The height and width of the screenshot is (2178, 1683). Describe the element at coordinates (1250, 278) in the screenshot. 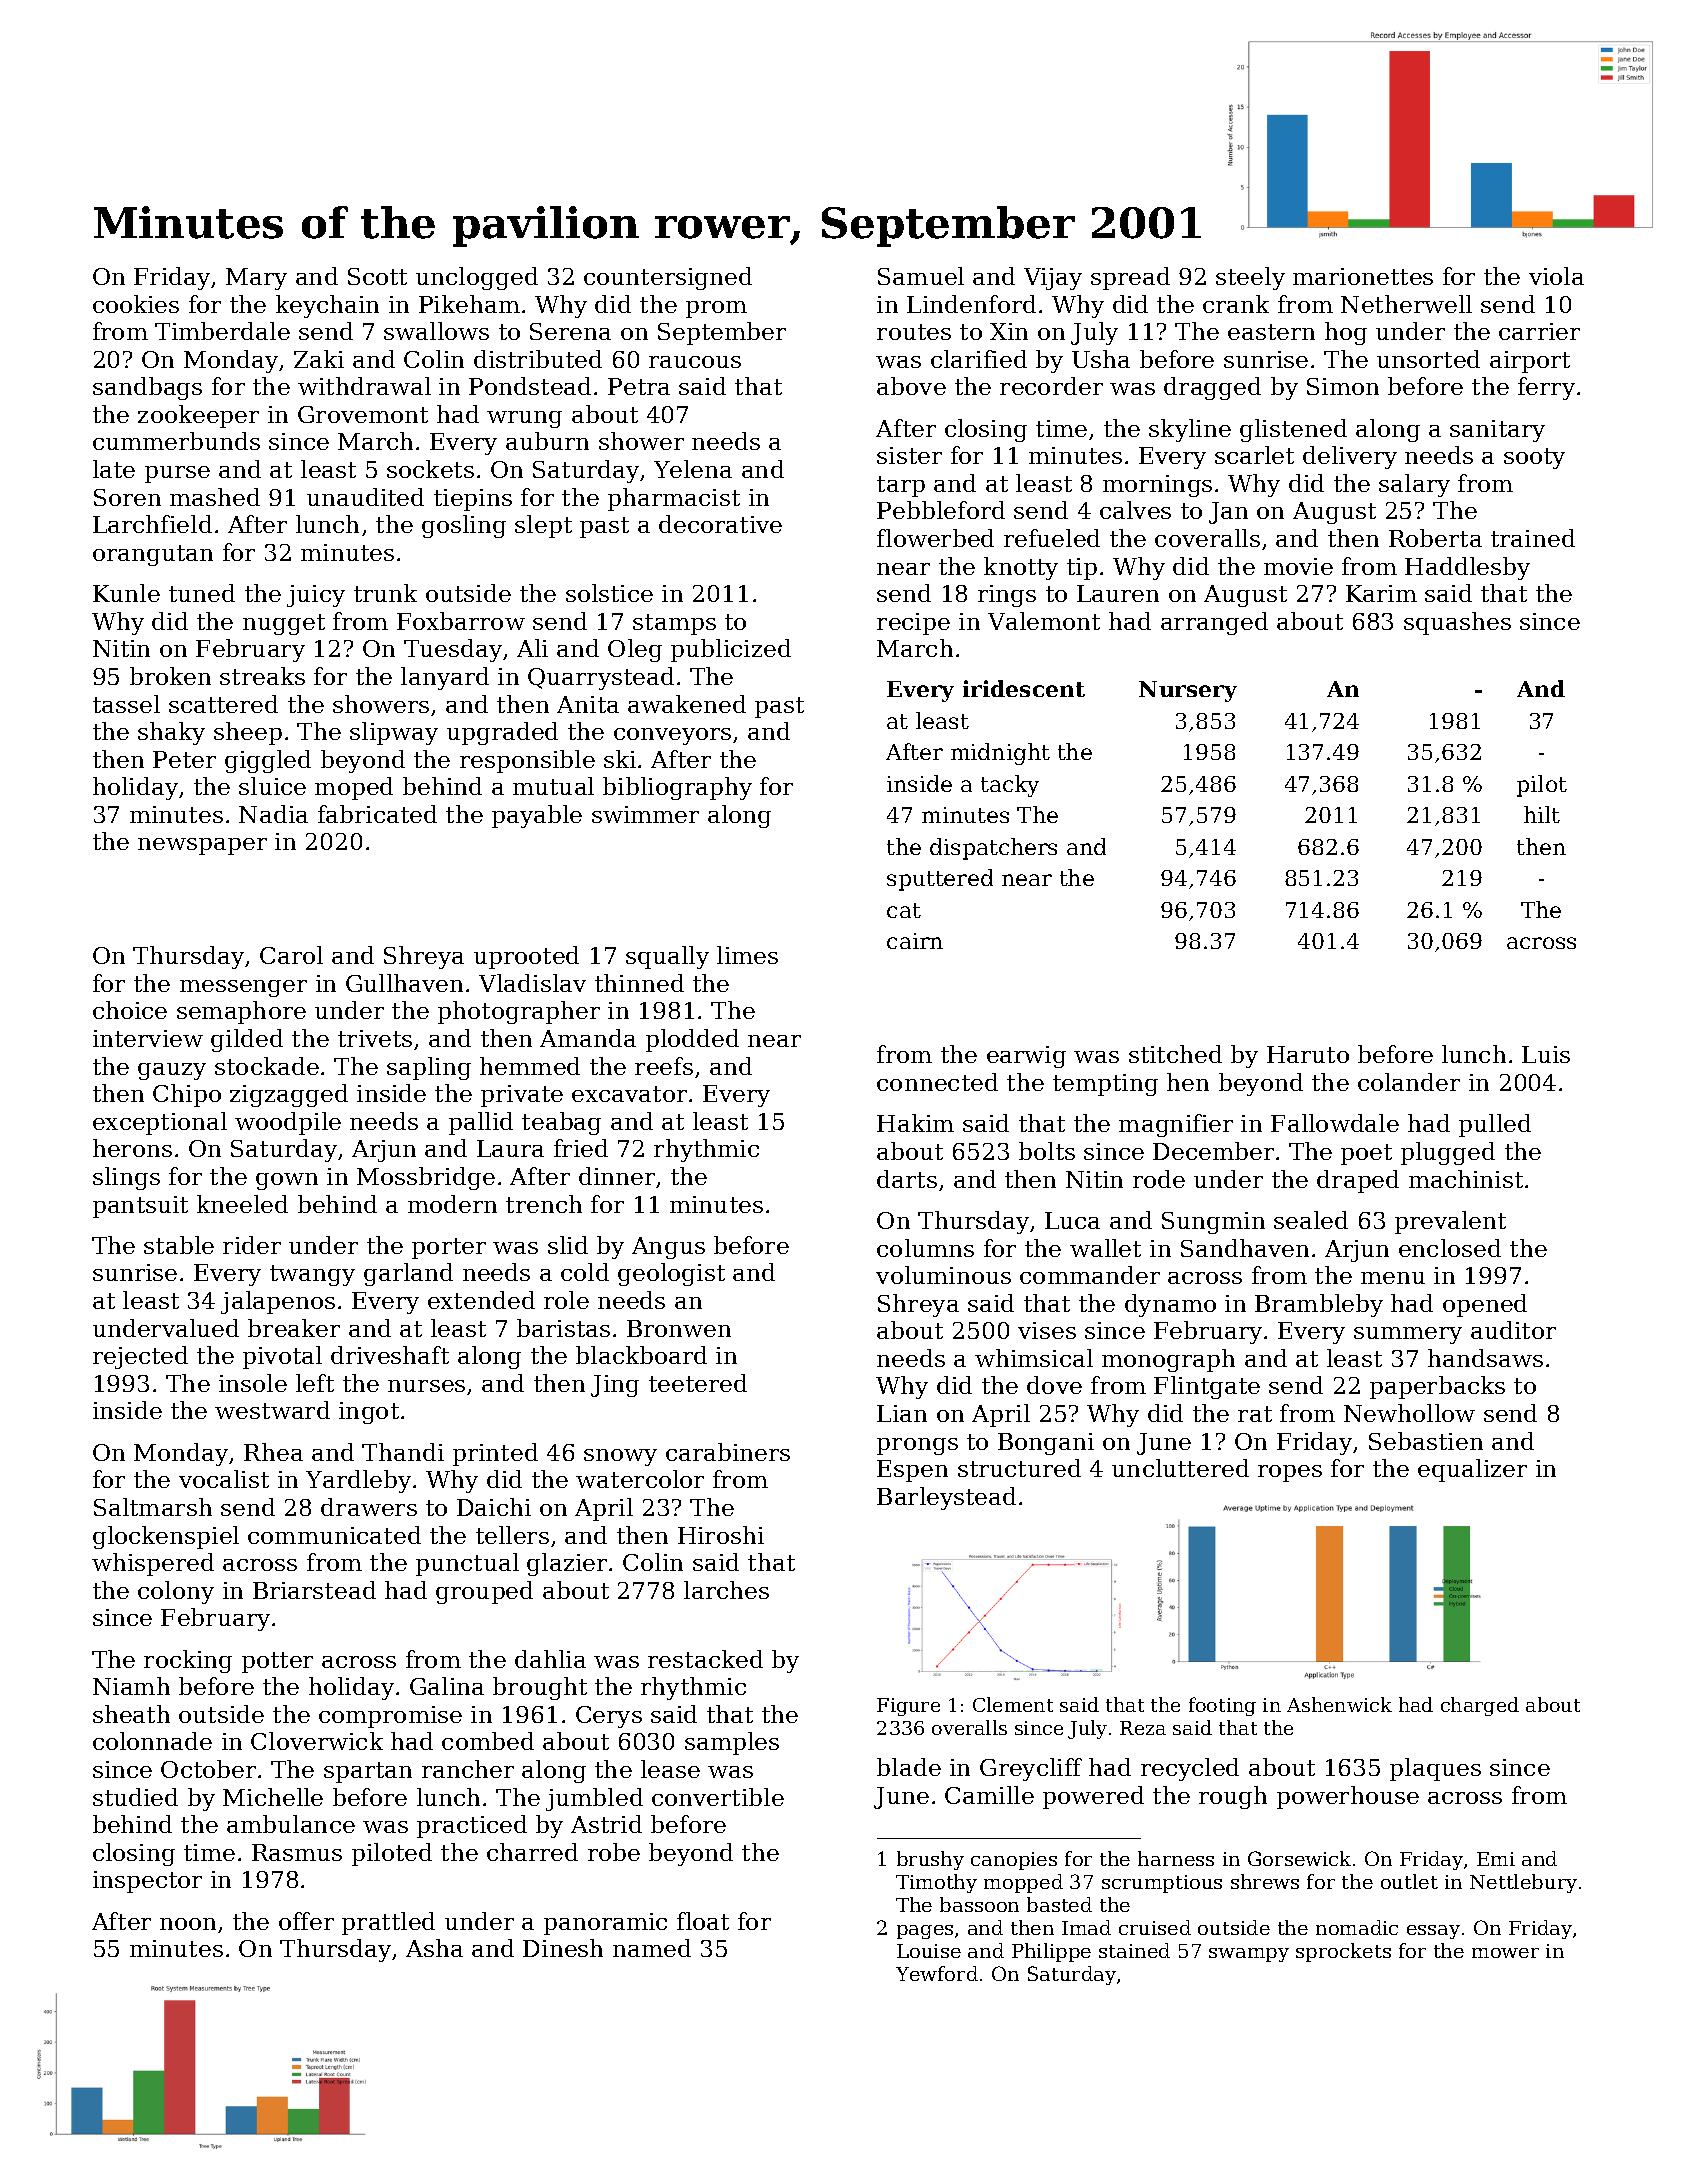

I see `steely` at that location.
